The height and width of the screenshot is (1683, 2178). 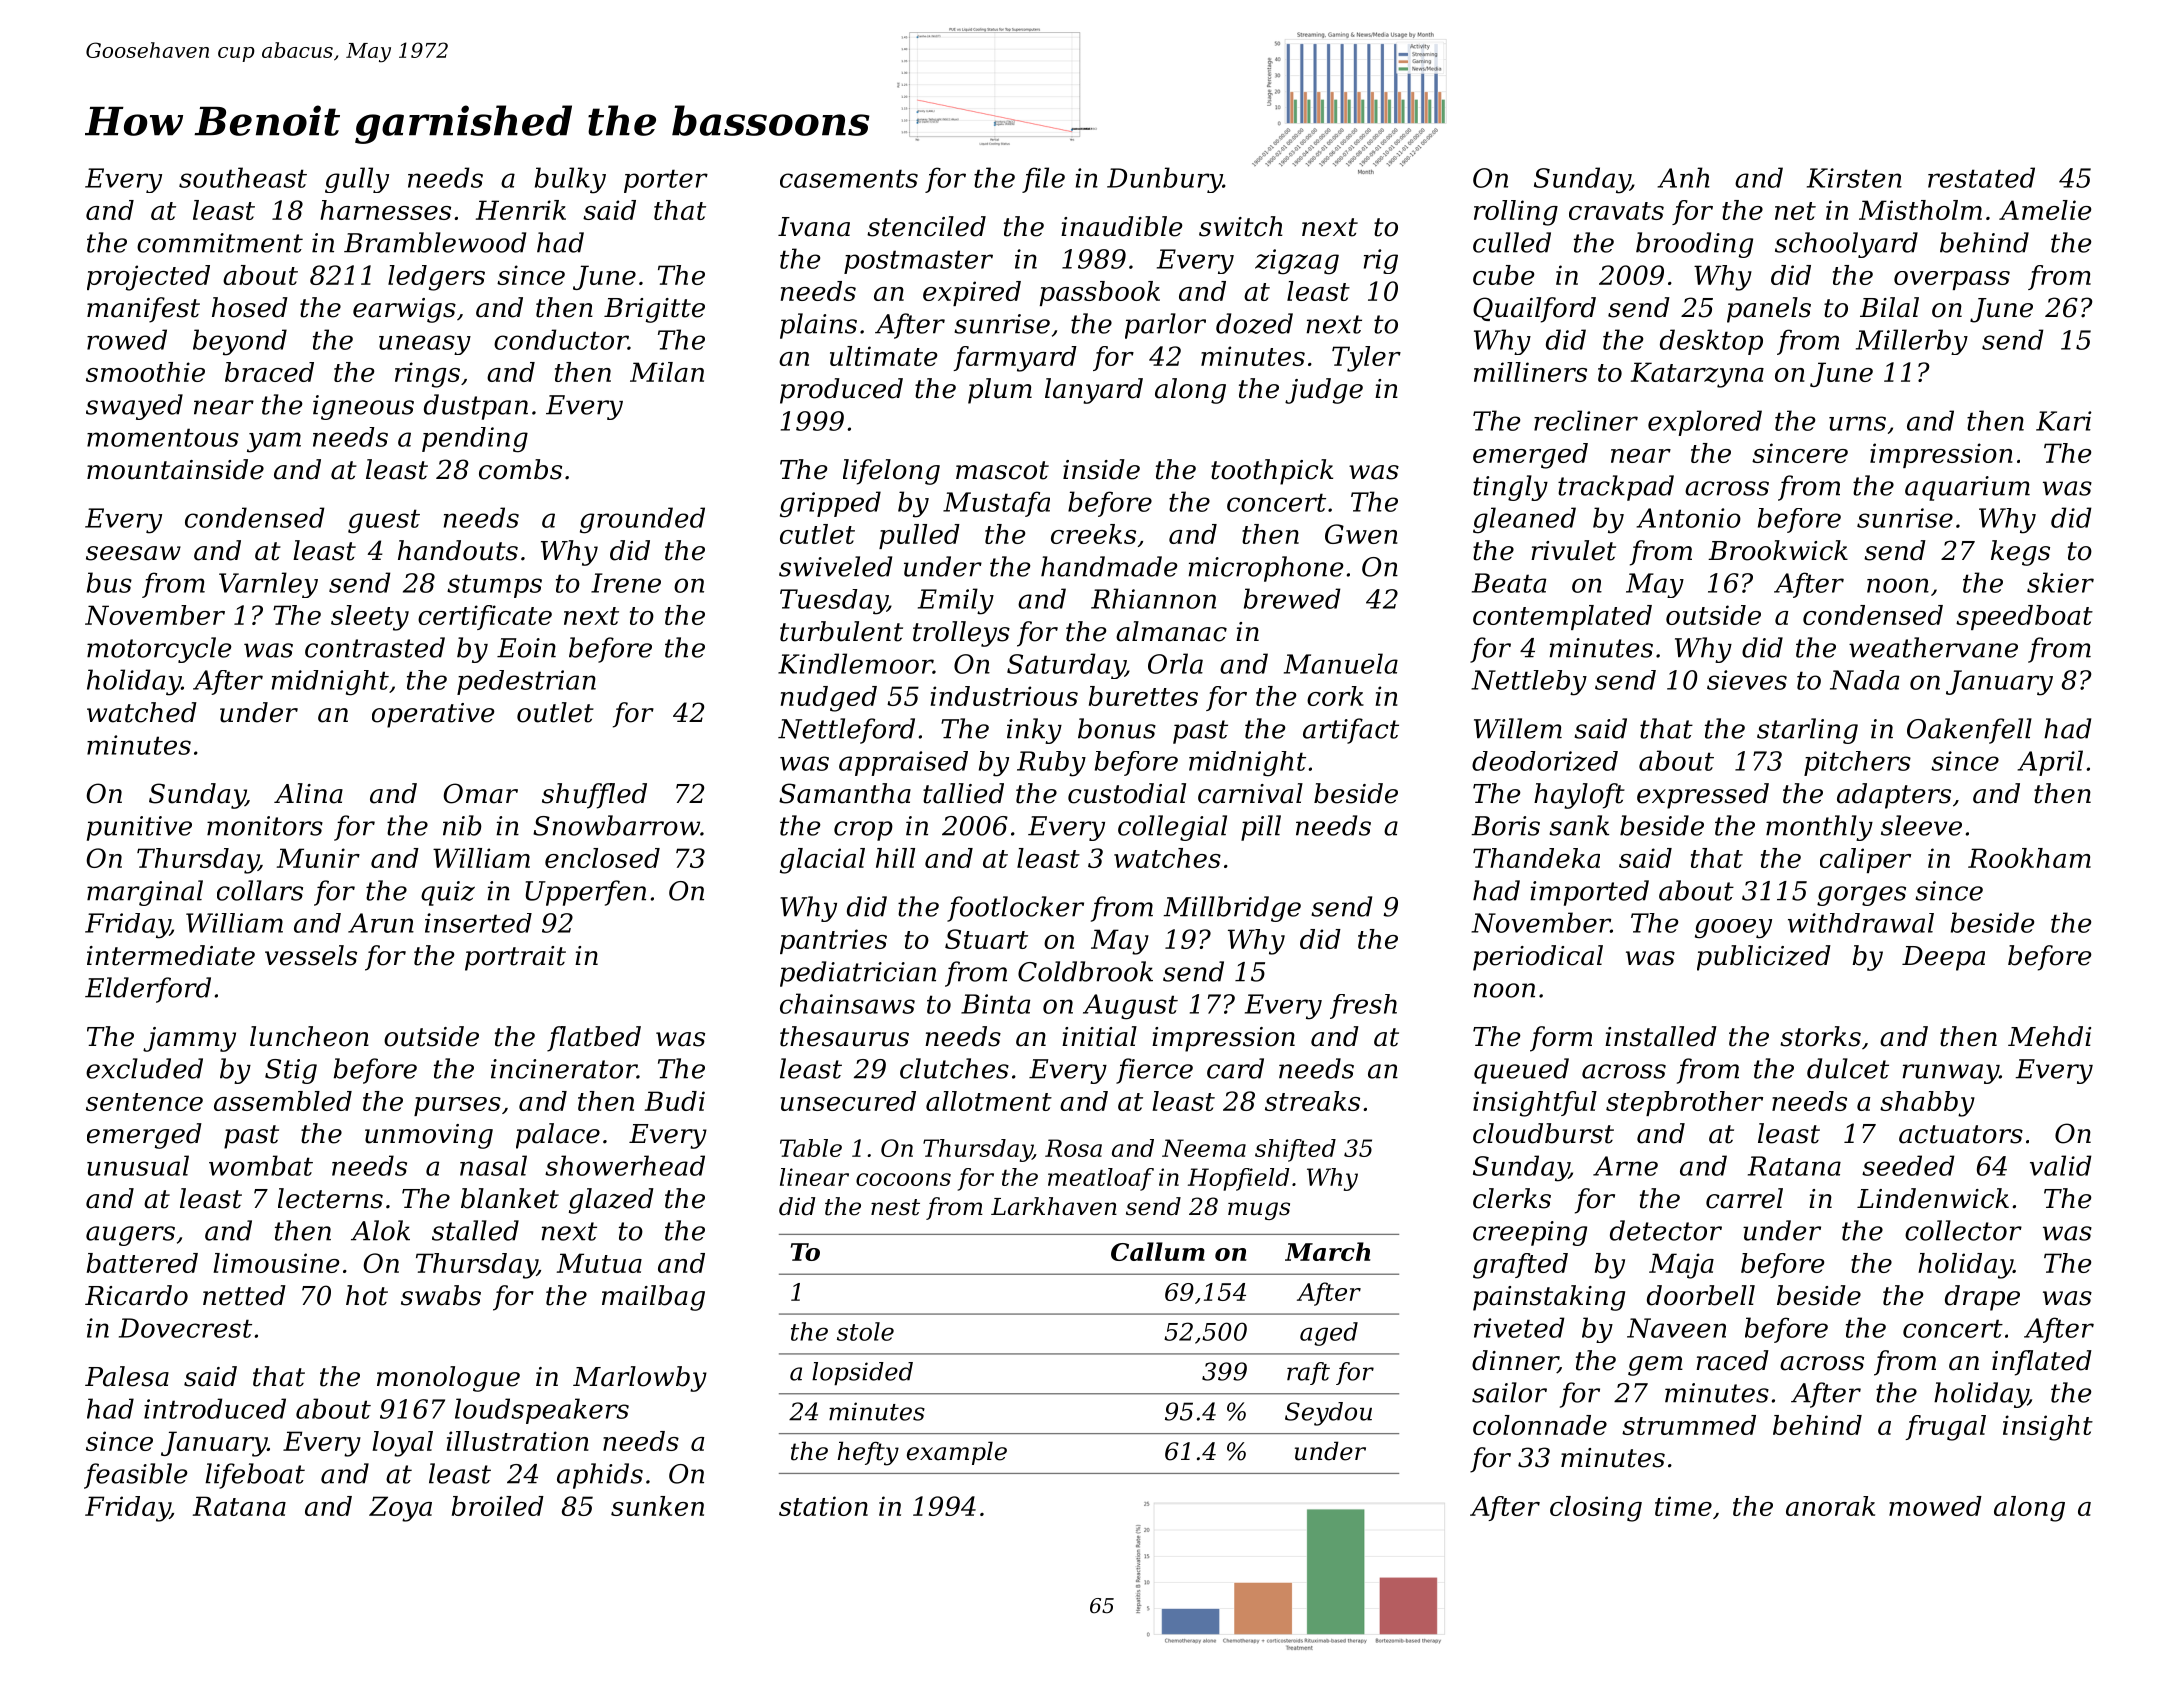 What do you see at coordinates (2045, 210) in the screenshot?
I see `Amelie` at bounding box center [2045, 210].
